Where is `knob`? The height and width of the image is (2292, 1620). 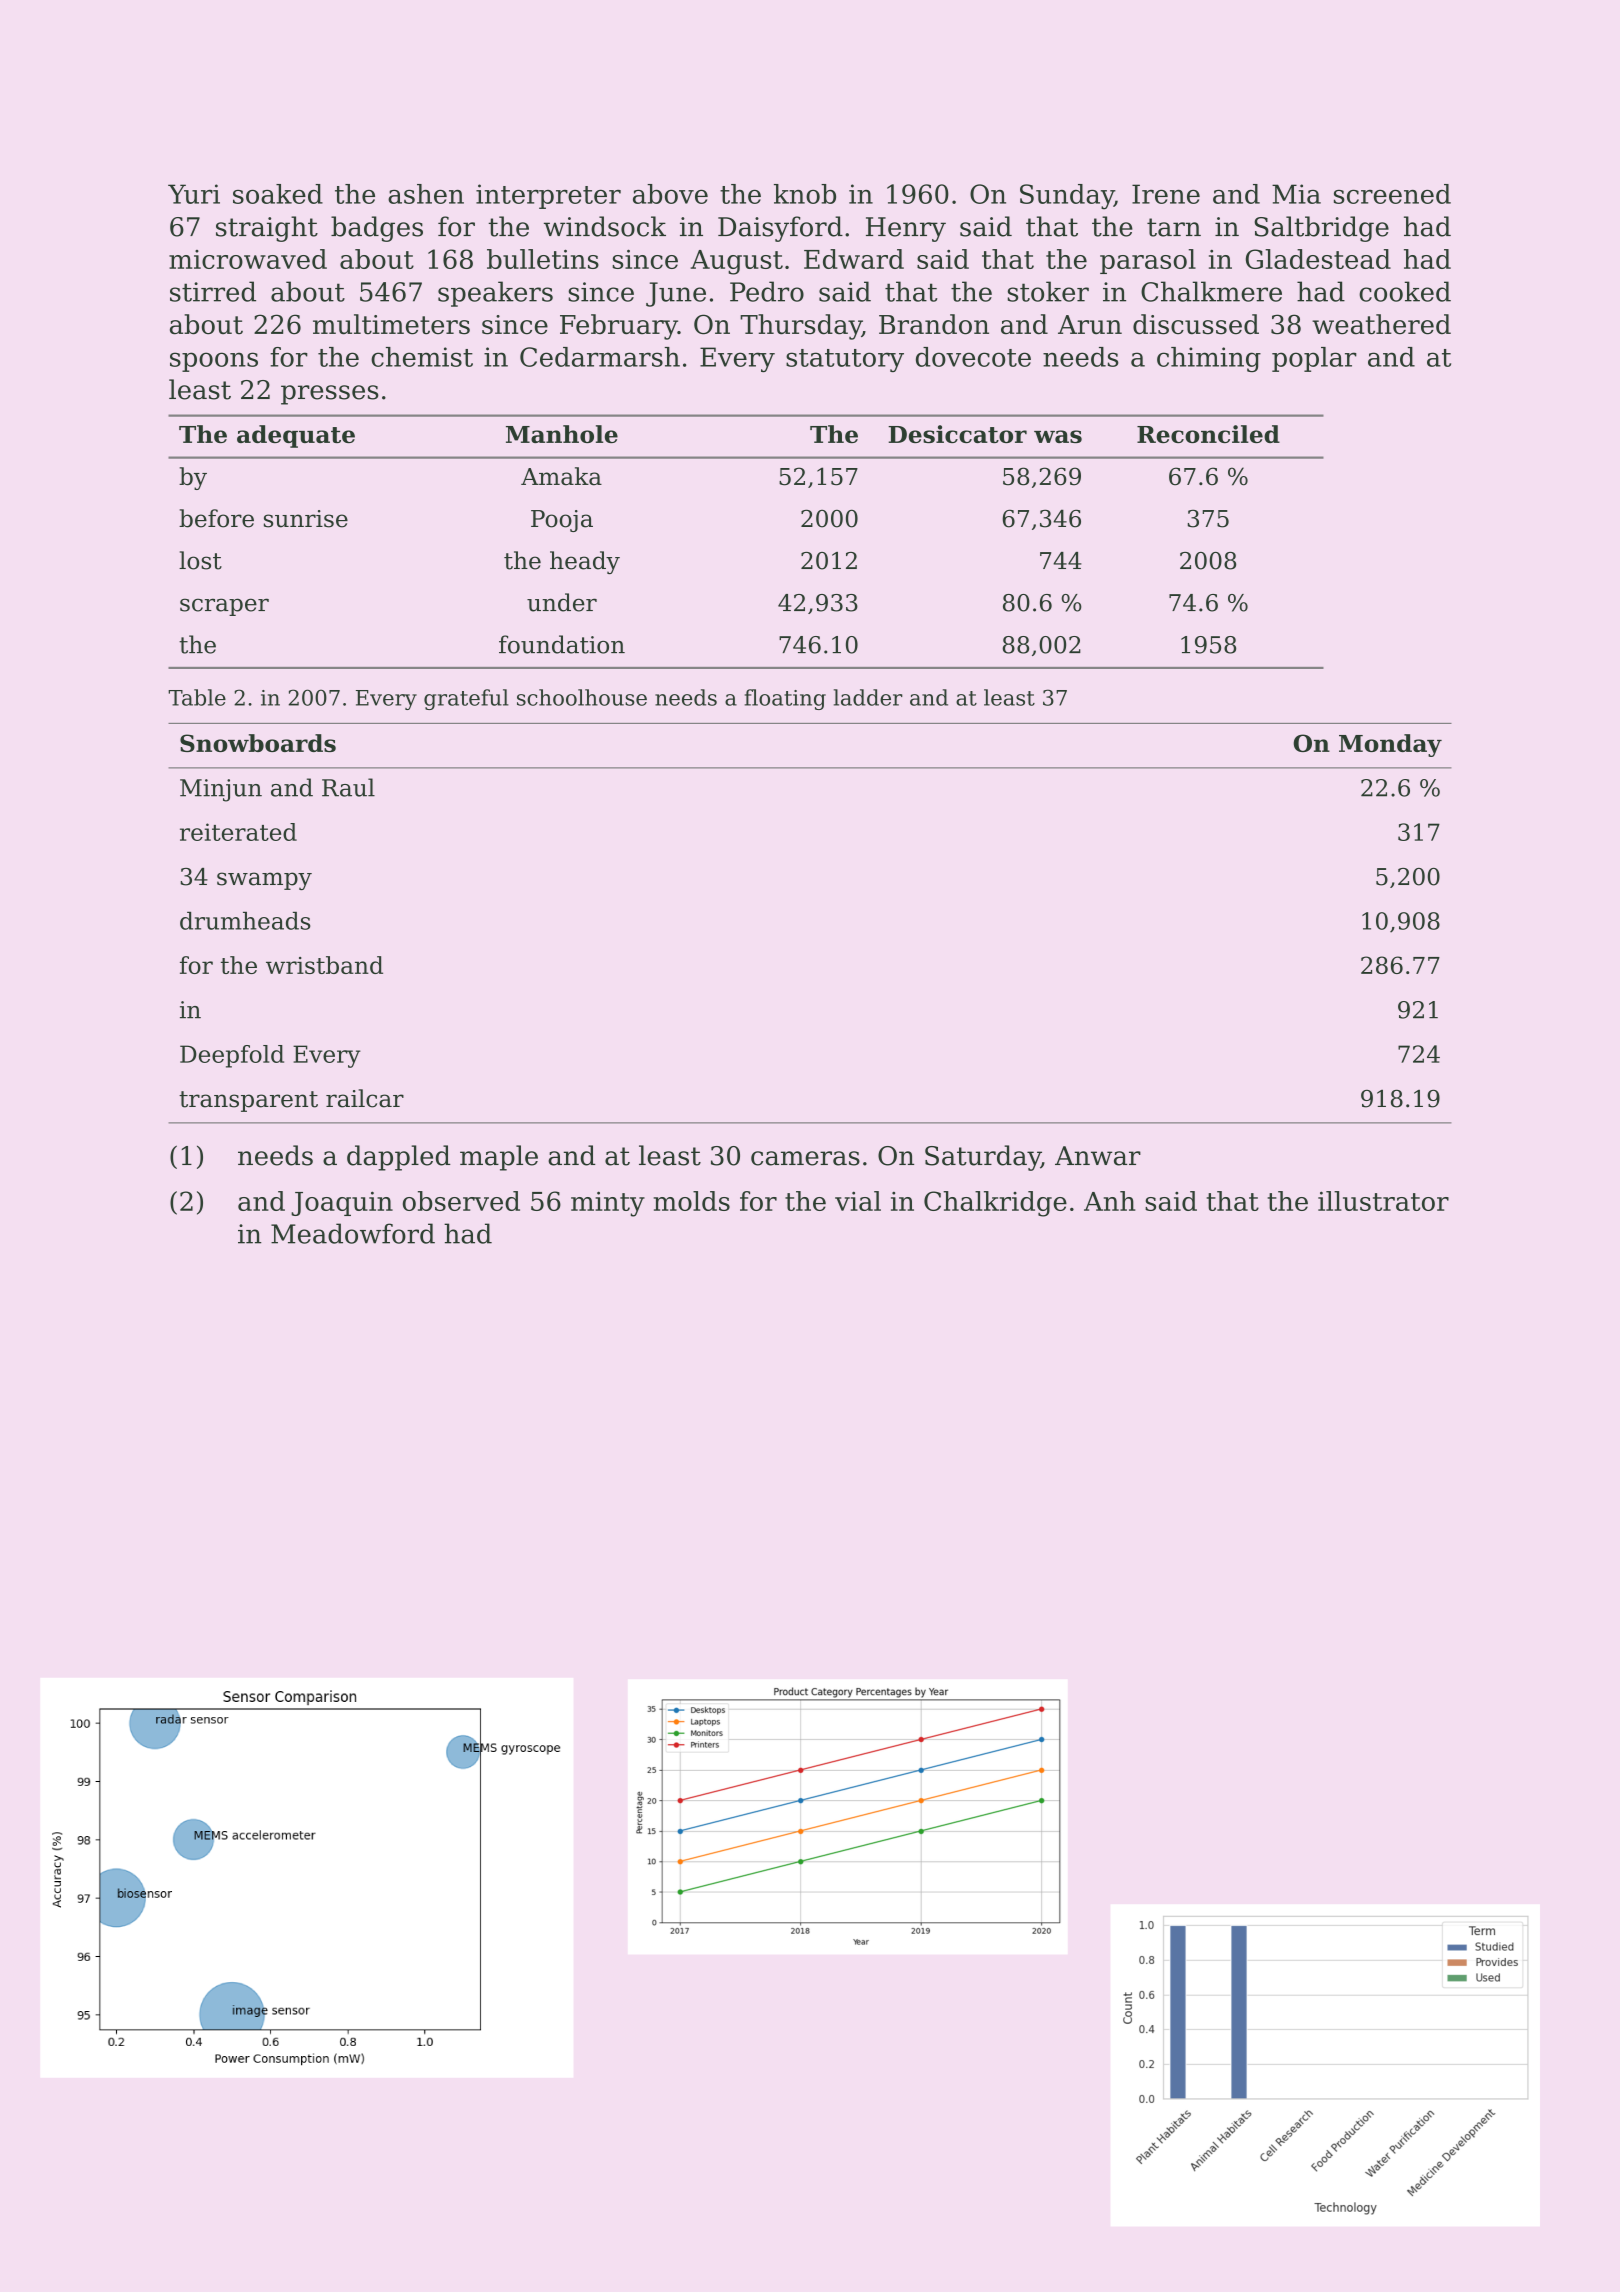
knob is located at coordinates (805, 194).
